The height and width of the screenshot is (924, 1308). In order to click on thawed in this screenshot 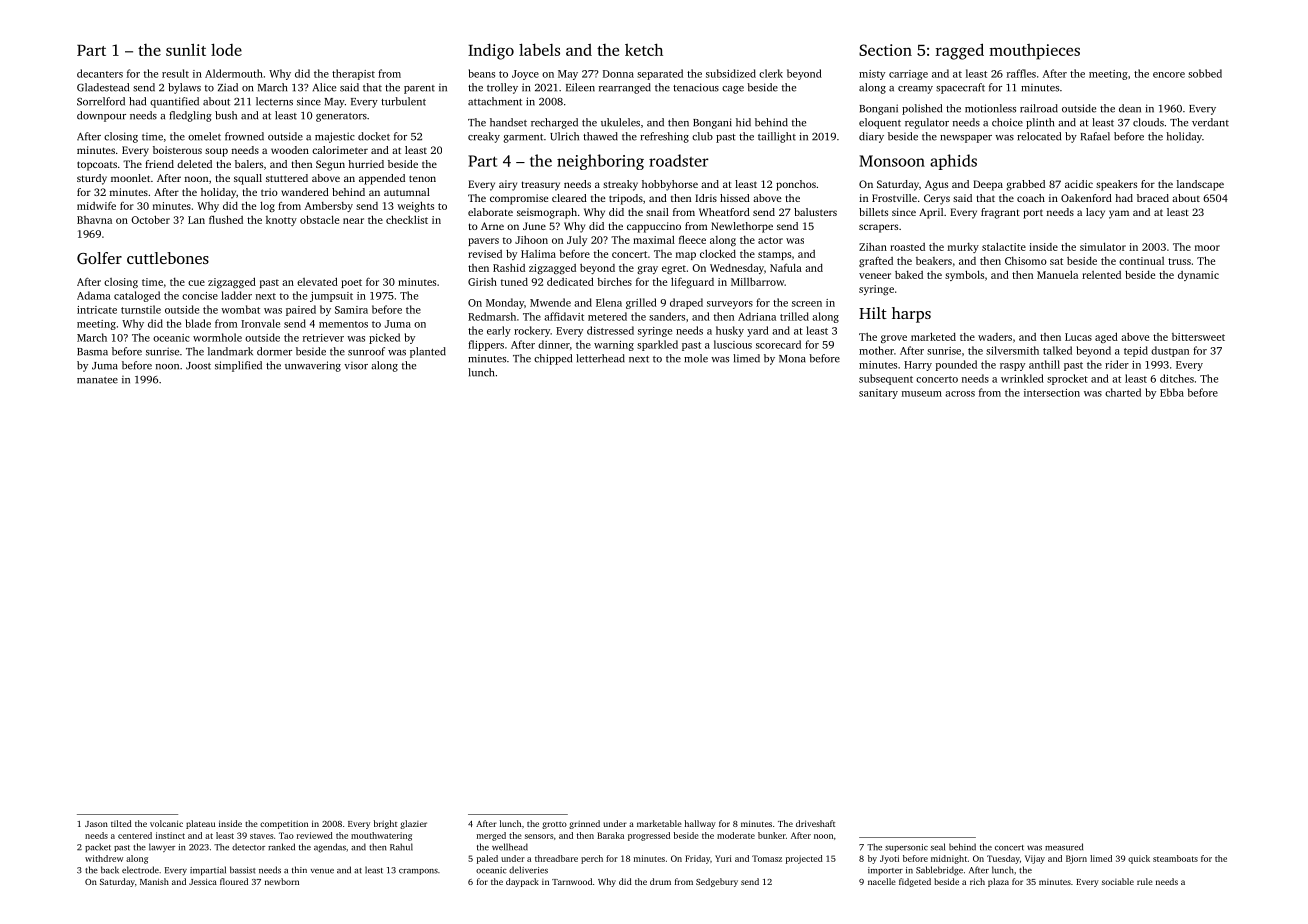, I will do `click(600, 136)`.
